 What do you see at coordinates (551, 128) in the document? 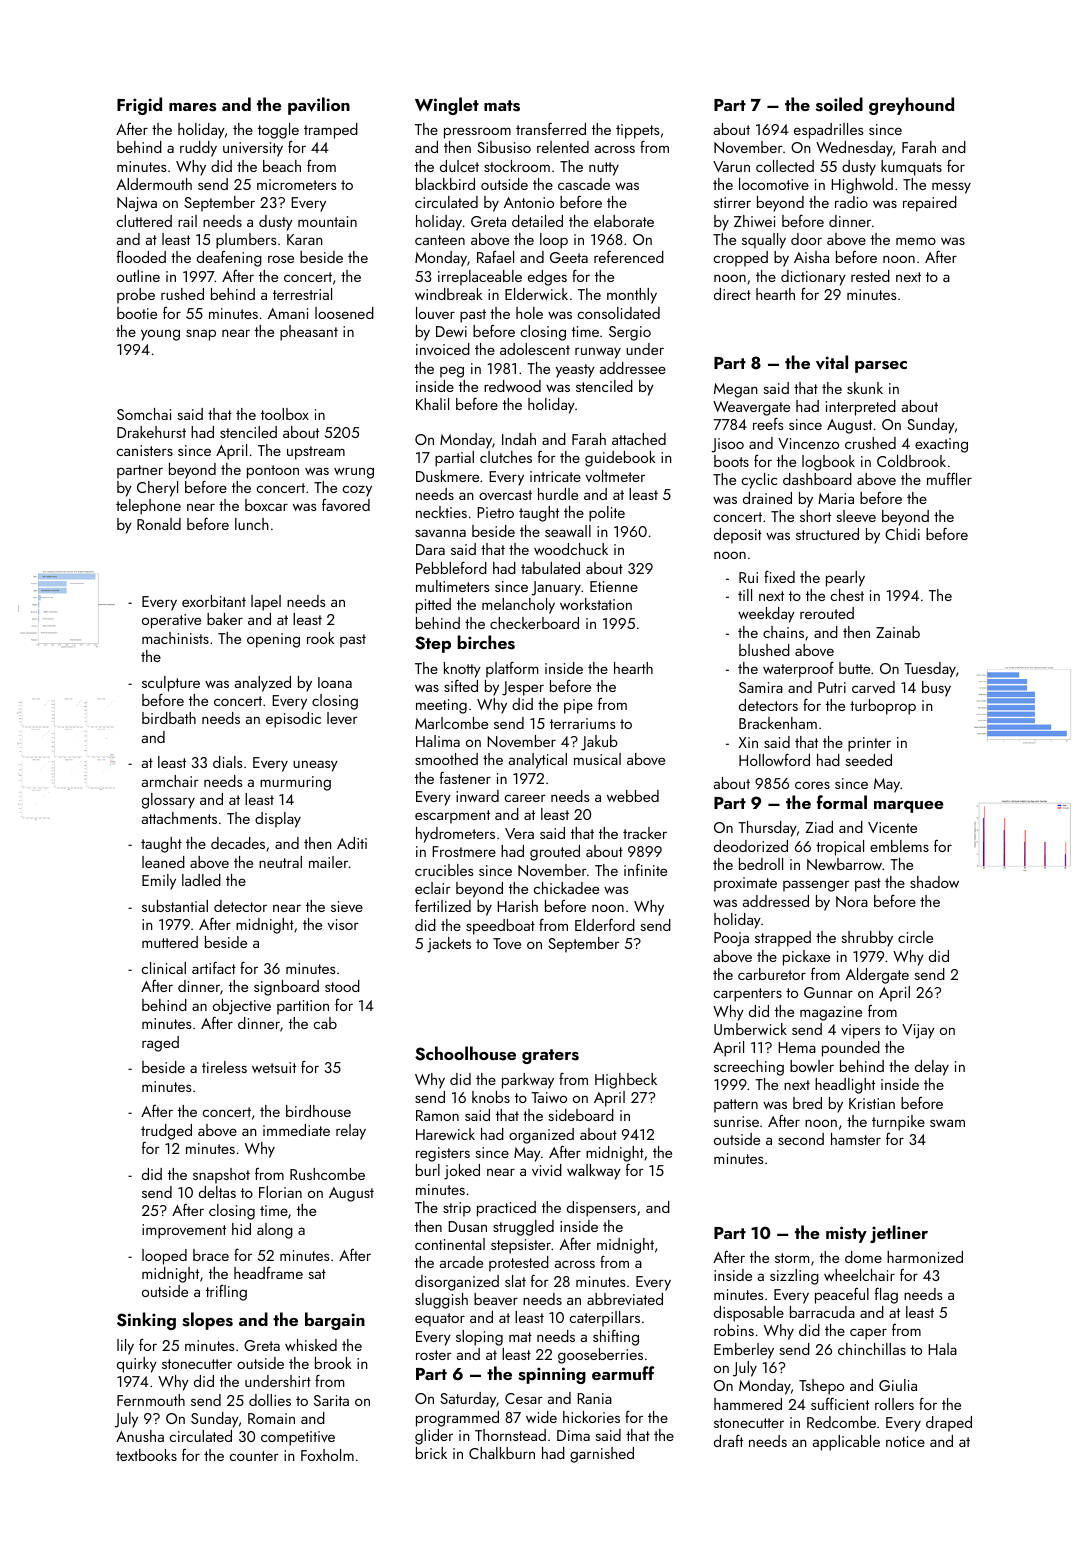
I see `transferred` at bounding box center [551, 128].
